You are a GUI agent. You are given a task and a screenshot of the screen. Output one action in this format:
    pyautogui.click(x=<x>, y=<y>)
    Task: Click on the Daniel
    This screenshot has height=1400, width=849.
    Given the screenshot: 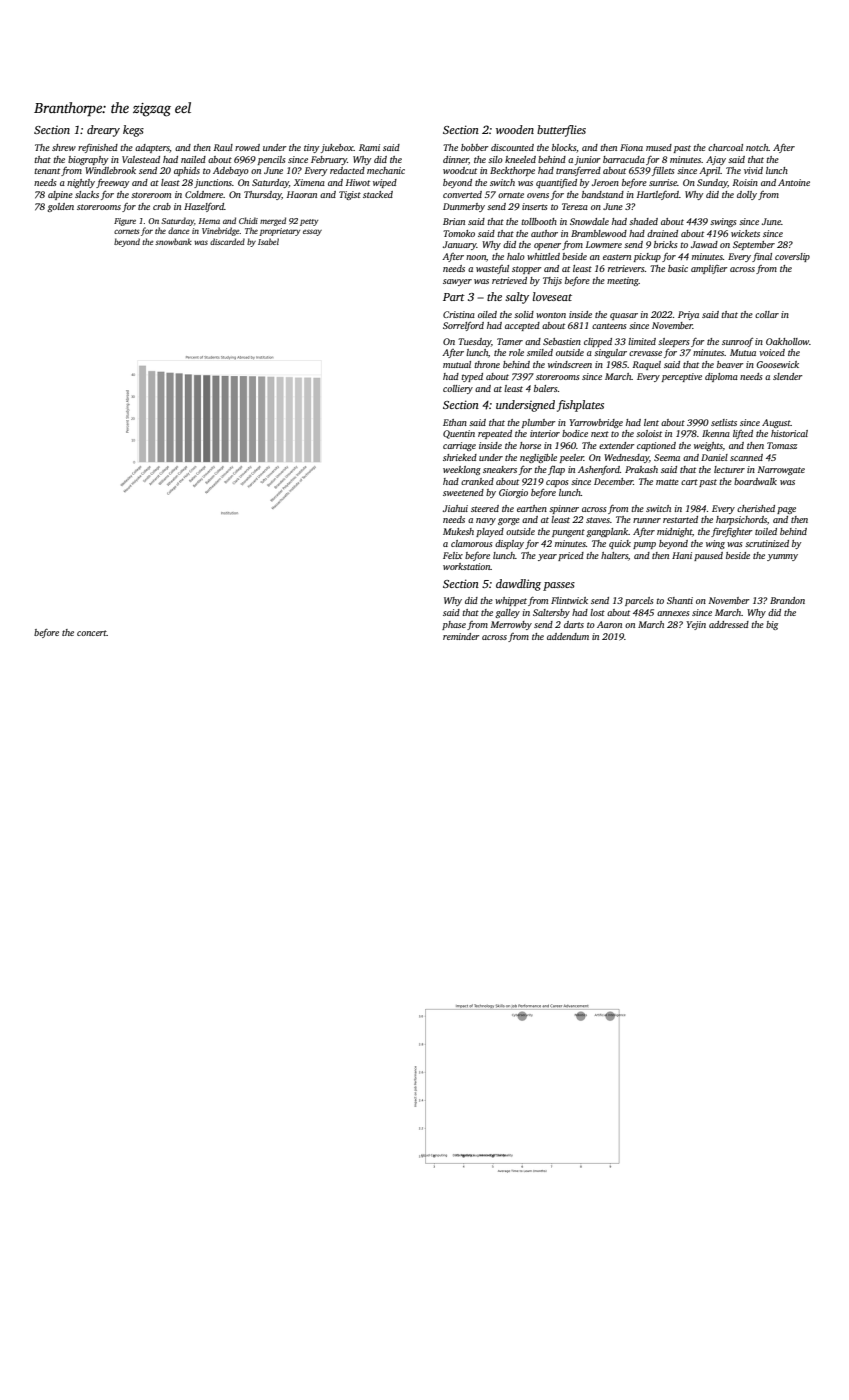 What is the action you would take?
    pyautogui.click(x=714, y=457)
